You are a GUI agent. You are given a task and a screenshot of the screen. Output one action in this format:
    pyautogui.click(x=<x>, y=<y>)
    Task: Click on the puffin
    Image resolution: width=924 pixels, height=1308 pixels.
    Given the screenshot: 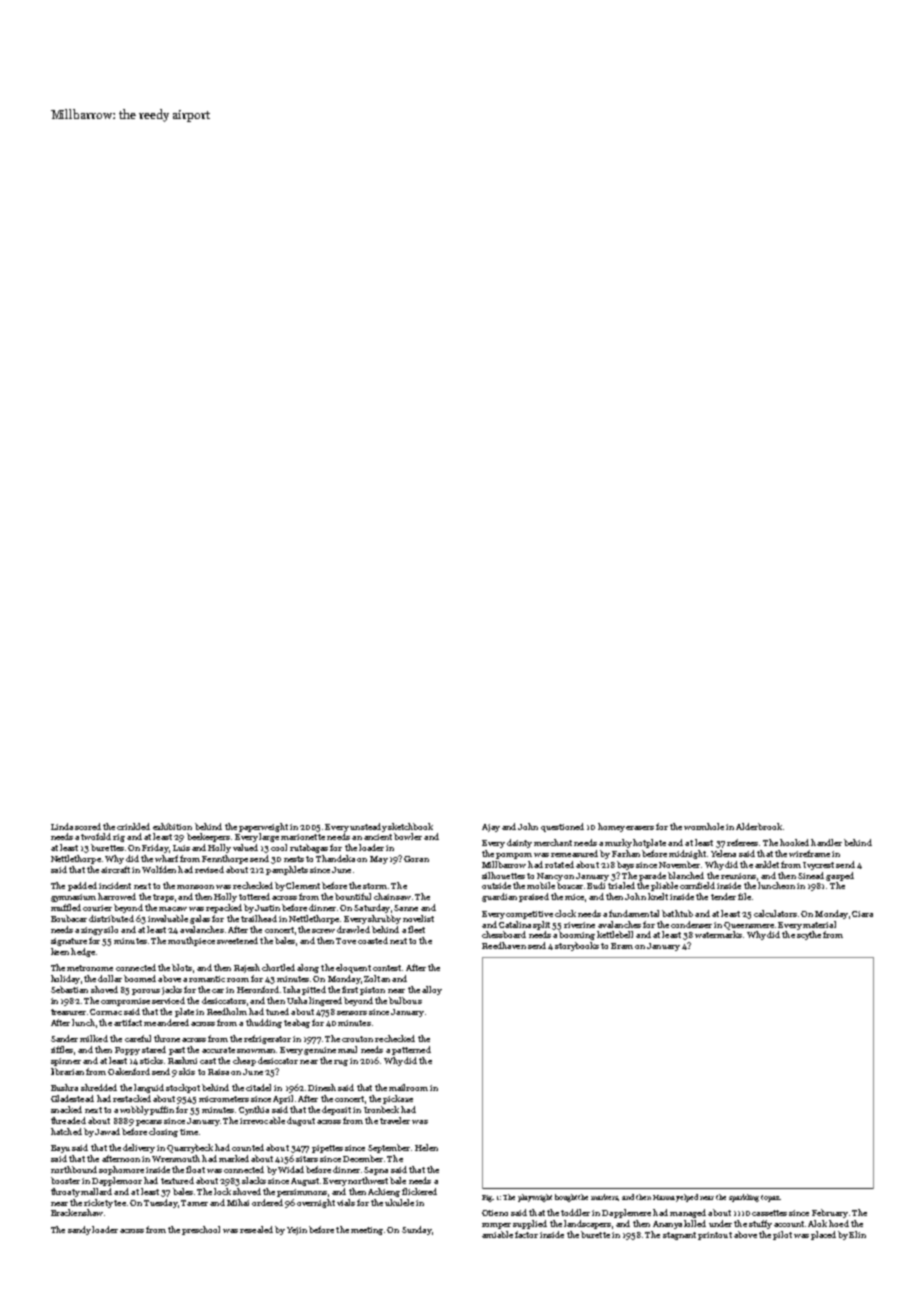 What is the action you would take?
    pyautogui.click(x=162, y=1110)
